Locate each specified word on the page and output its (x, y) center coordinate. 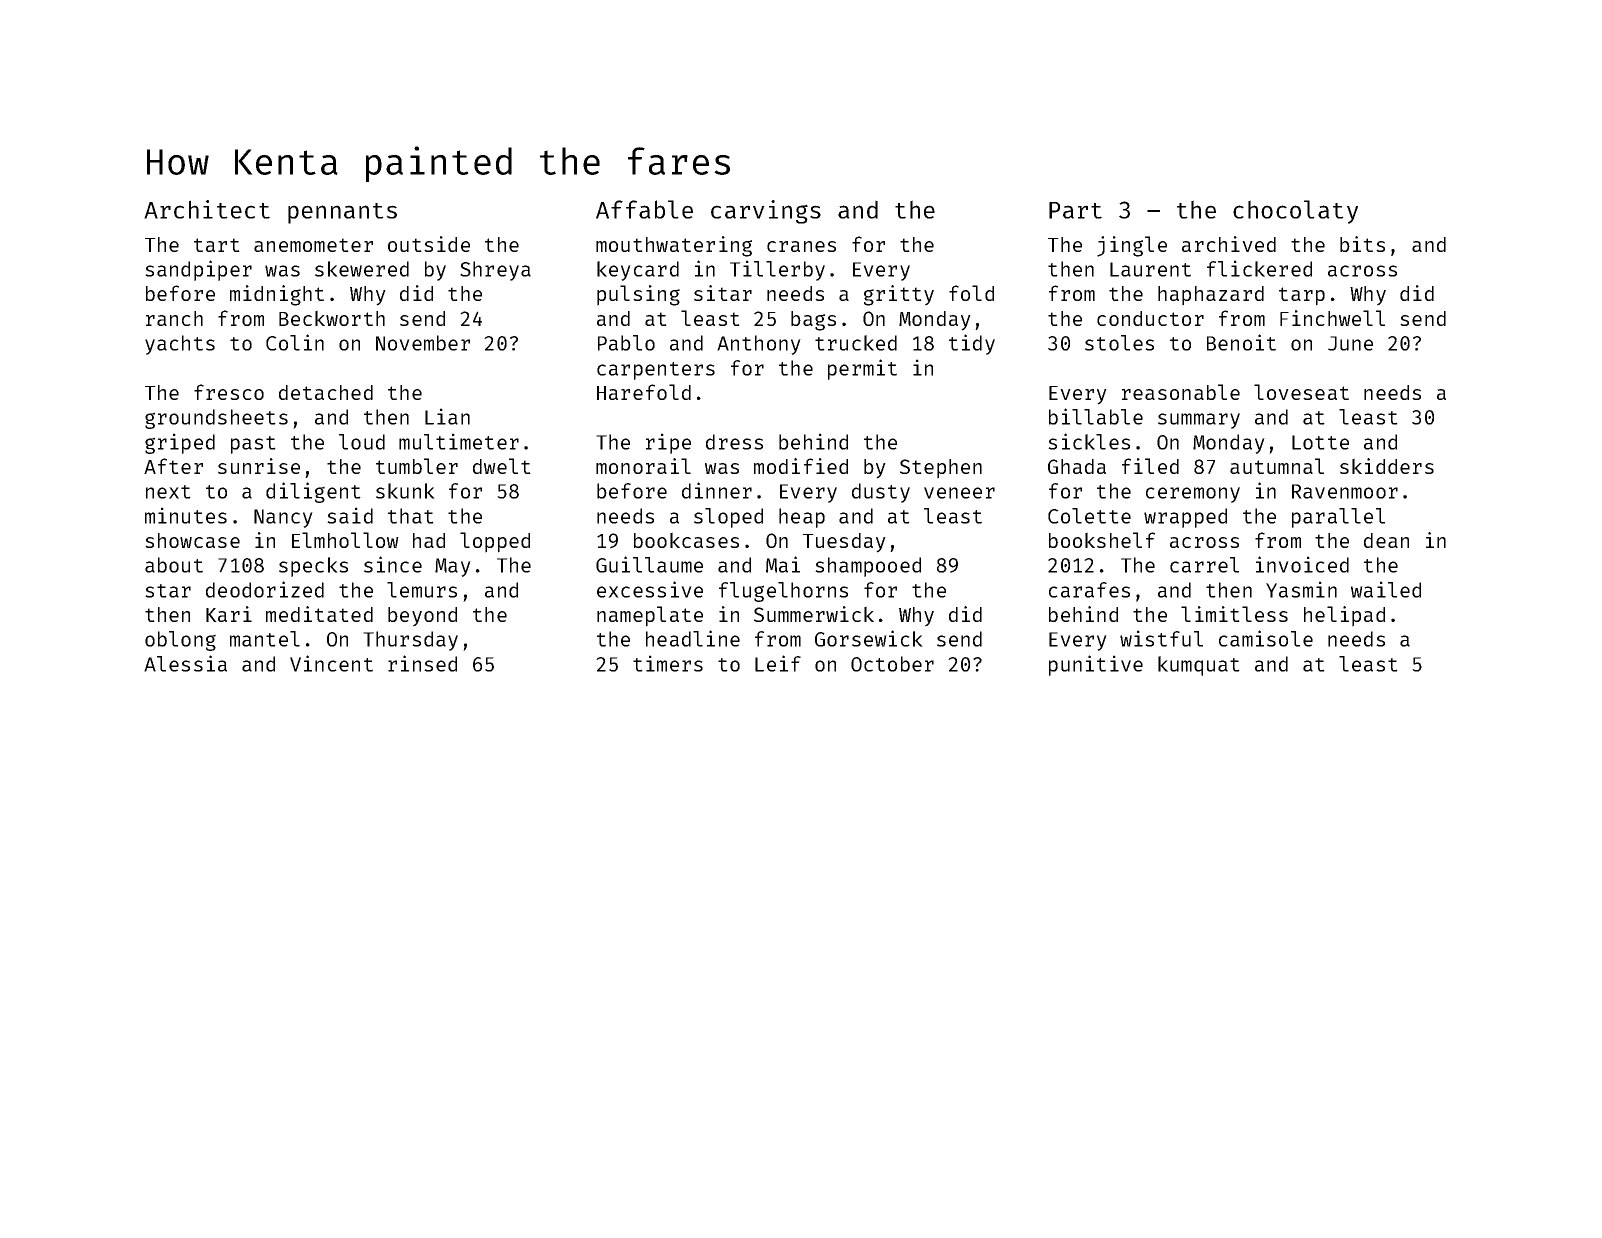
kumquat (1199, 666)
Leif (778, 663)
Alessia (185, 663)
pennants (342, 213)
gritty (899, 295)
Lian (447, 416)
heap (802, 518)
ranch (174, 318)
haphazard (1211, 296)
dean (1386, 540)
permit (862, 369)
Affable (644, 209)
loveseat (1301, 392)
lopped (495, 542)
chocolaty (1295, 212)
